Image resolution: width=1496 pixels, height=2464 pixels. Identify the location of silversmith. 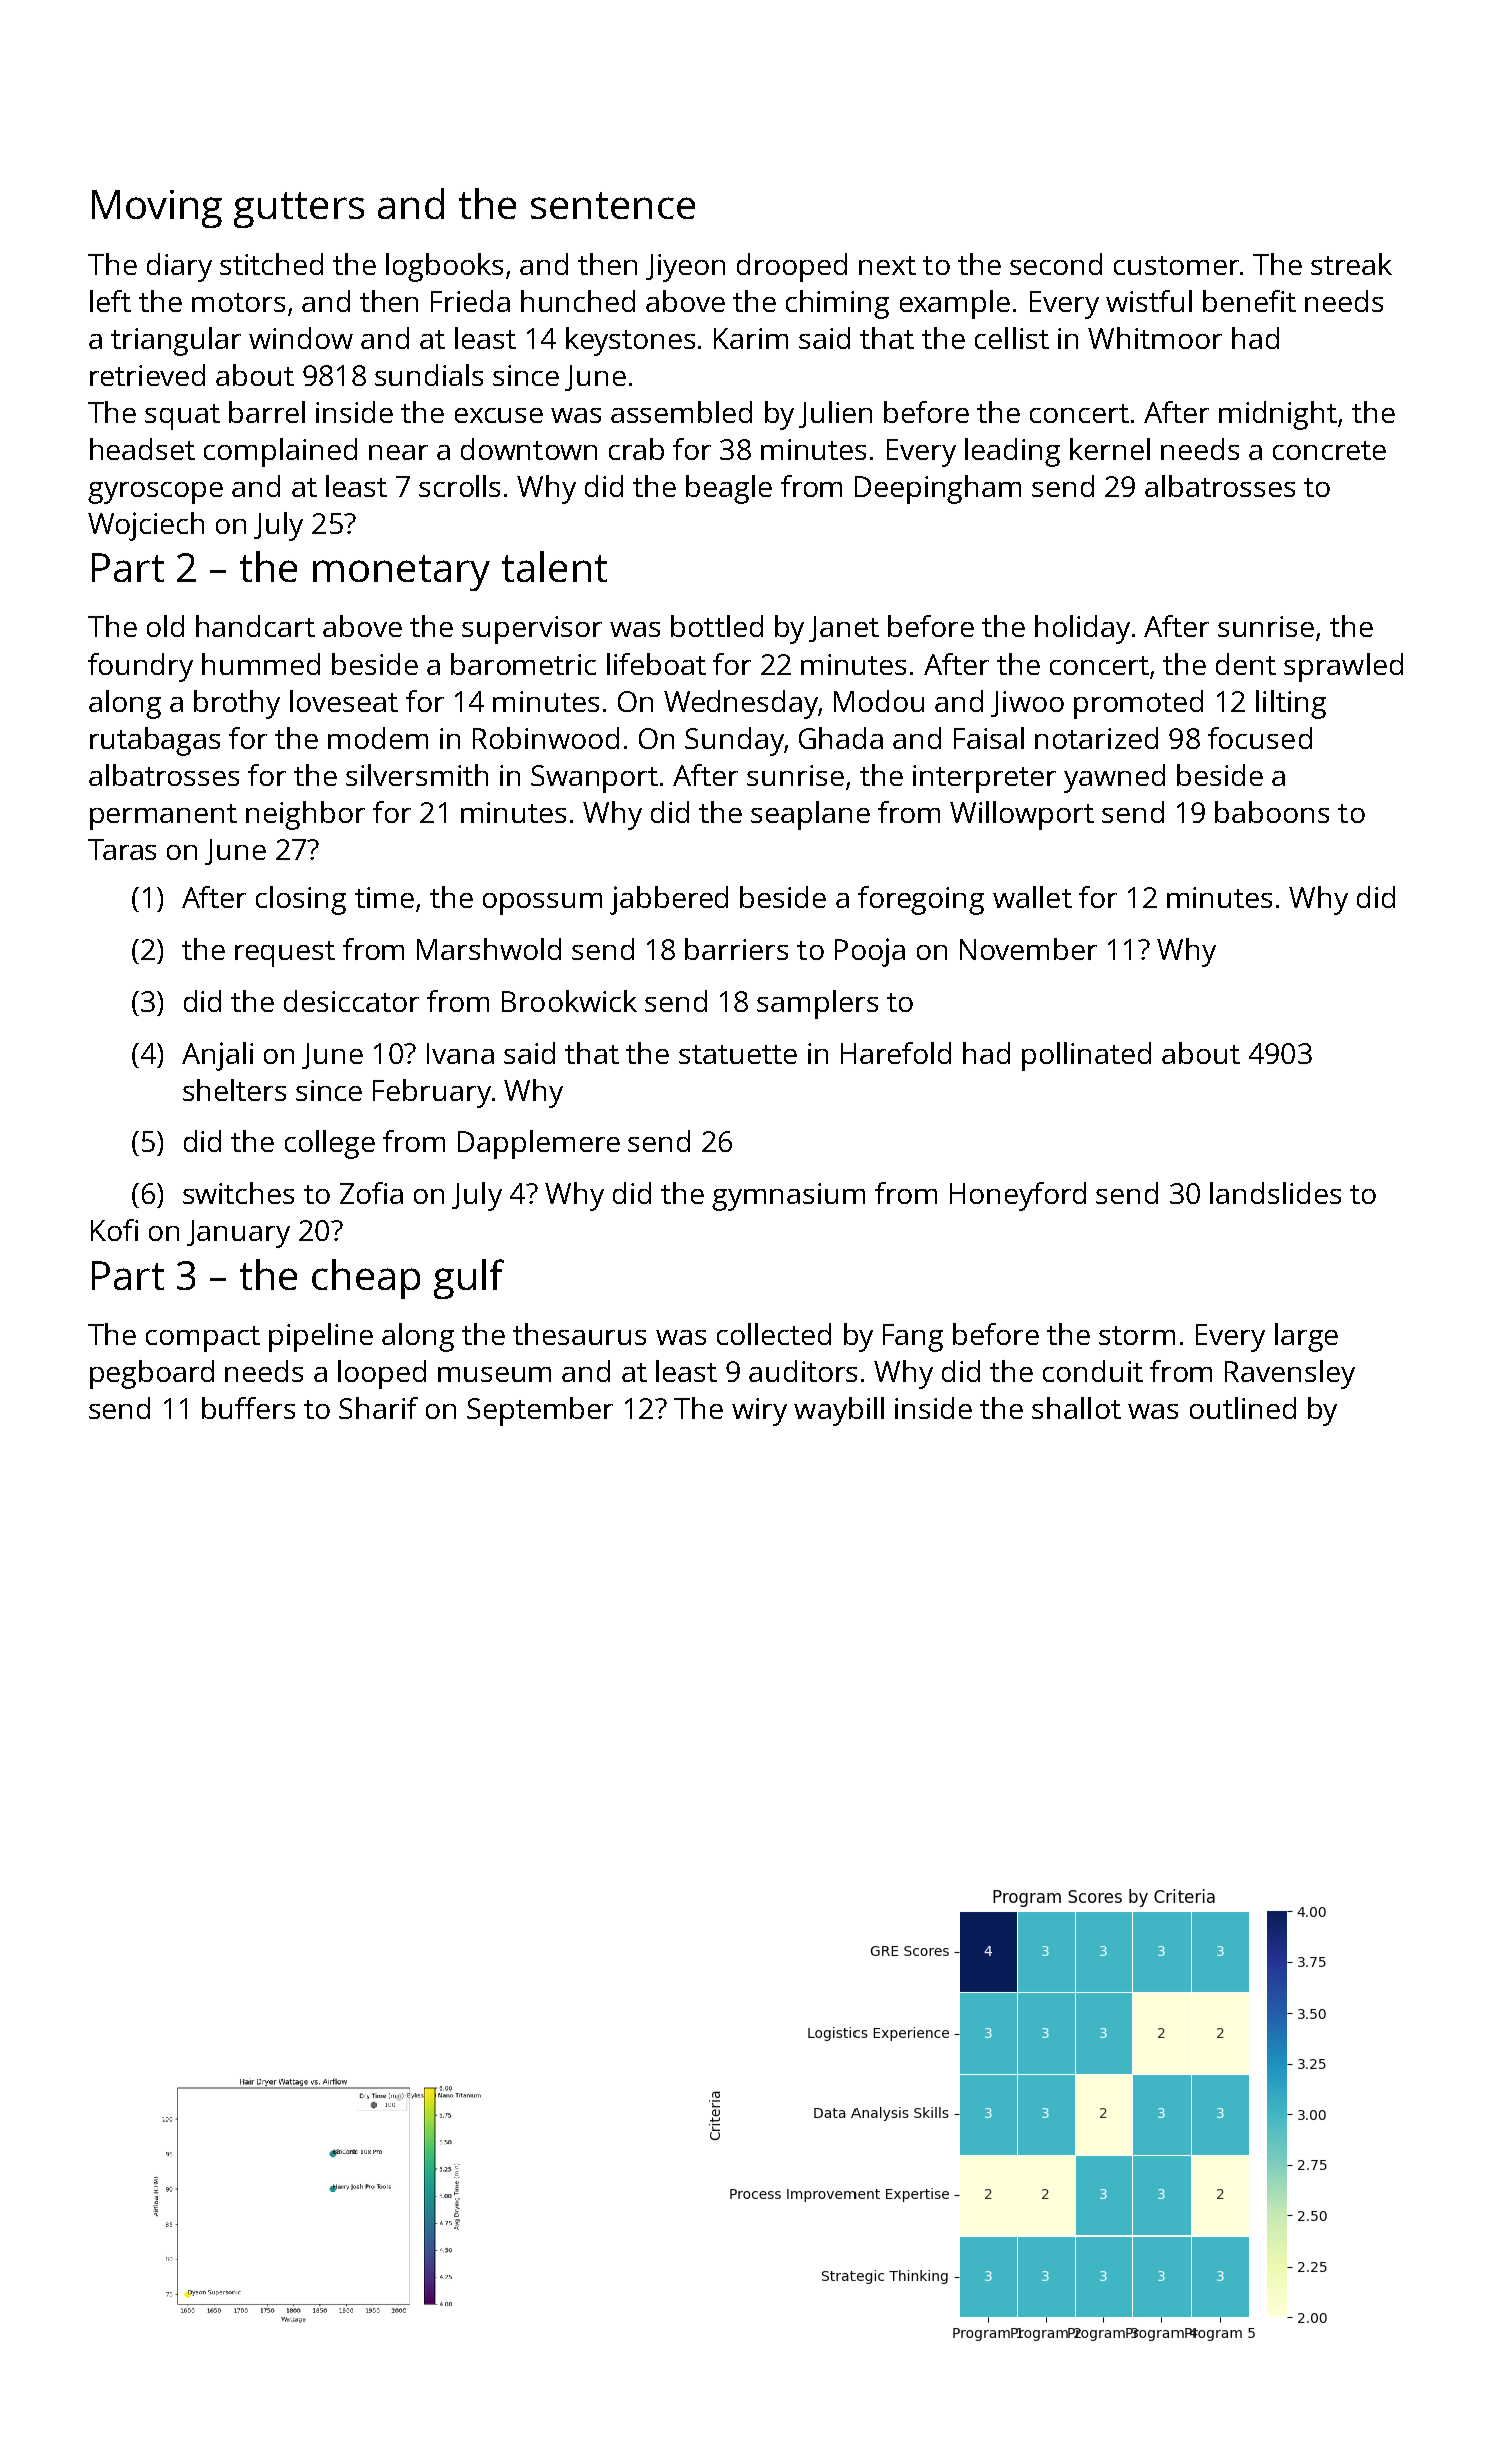
(417, 775).
